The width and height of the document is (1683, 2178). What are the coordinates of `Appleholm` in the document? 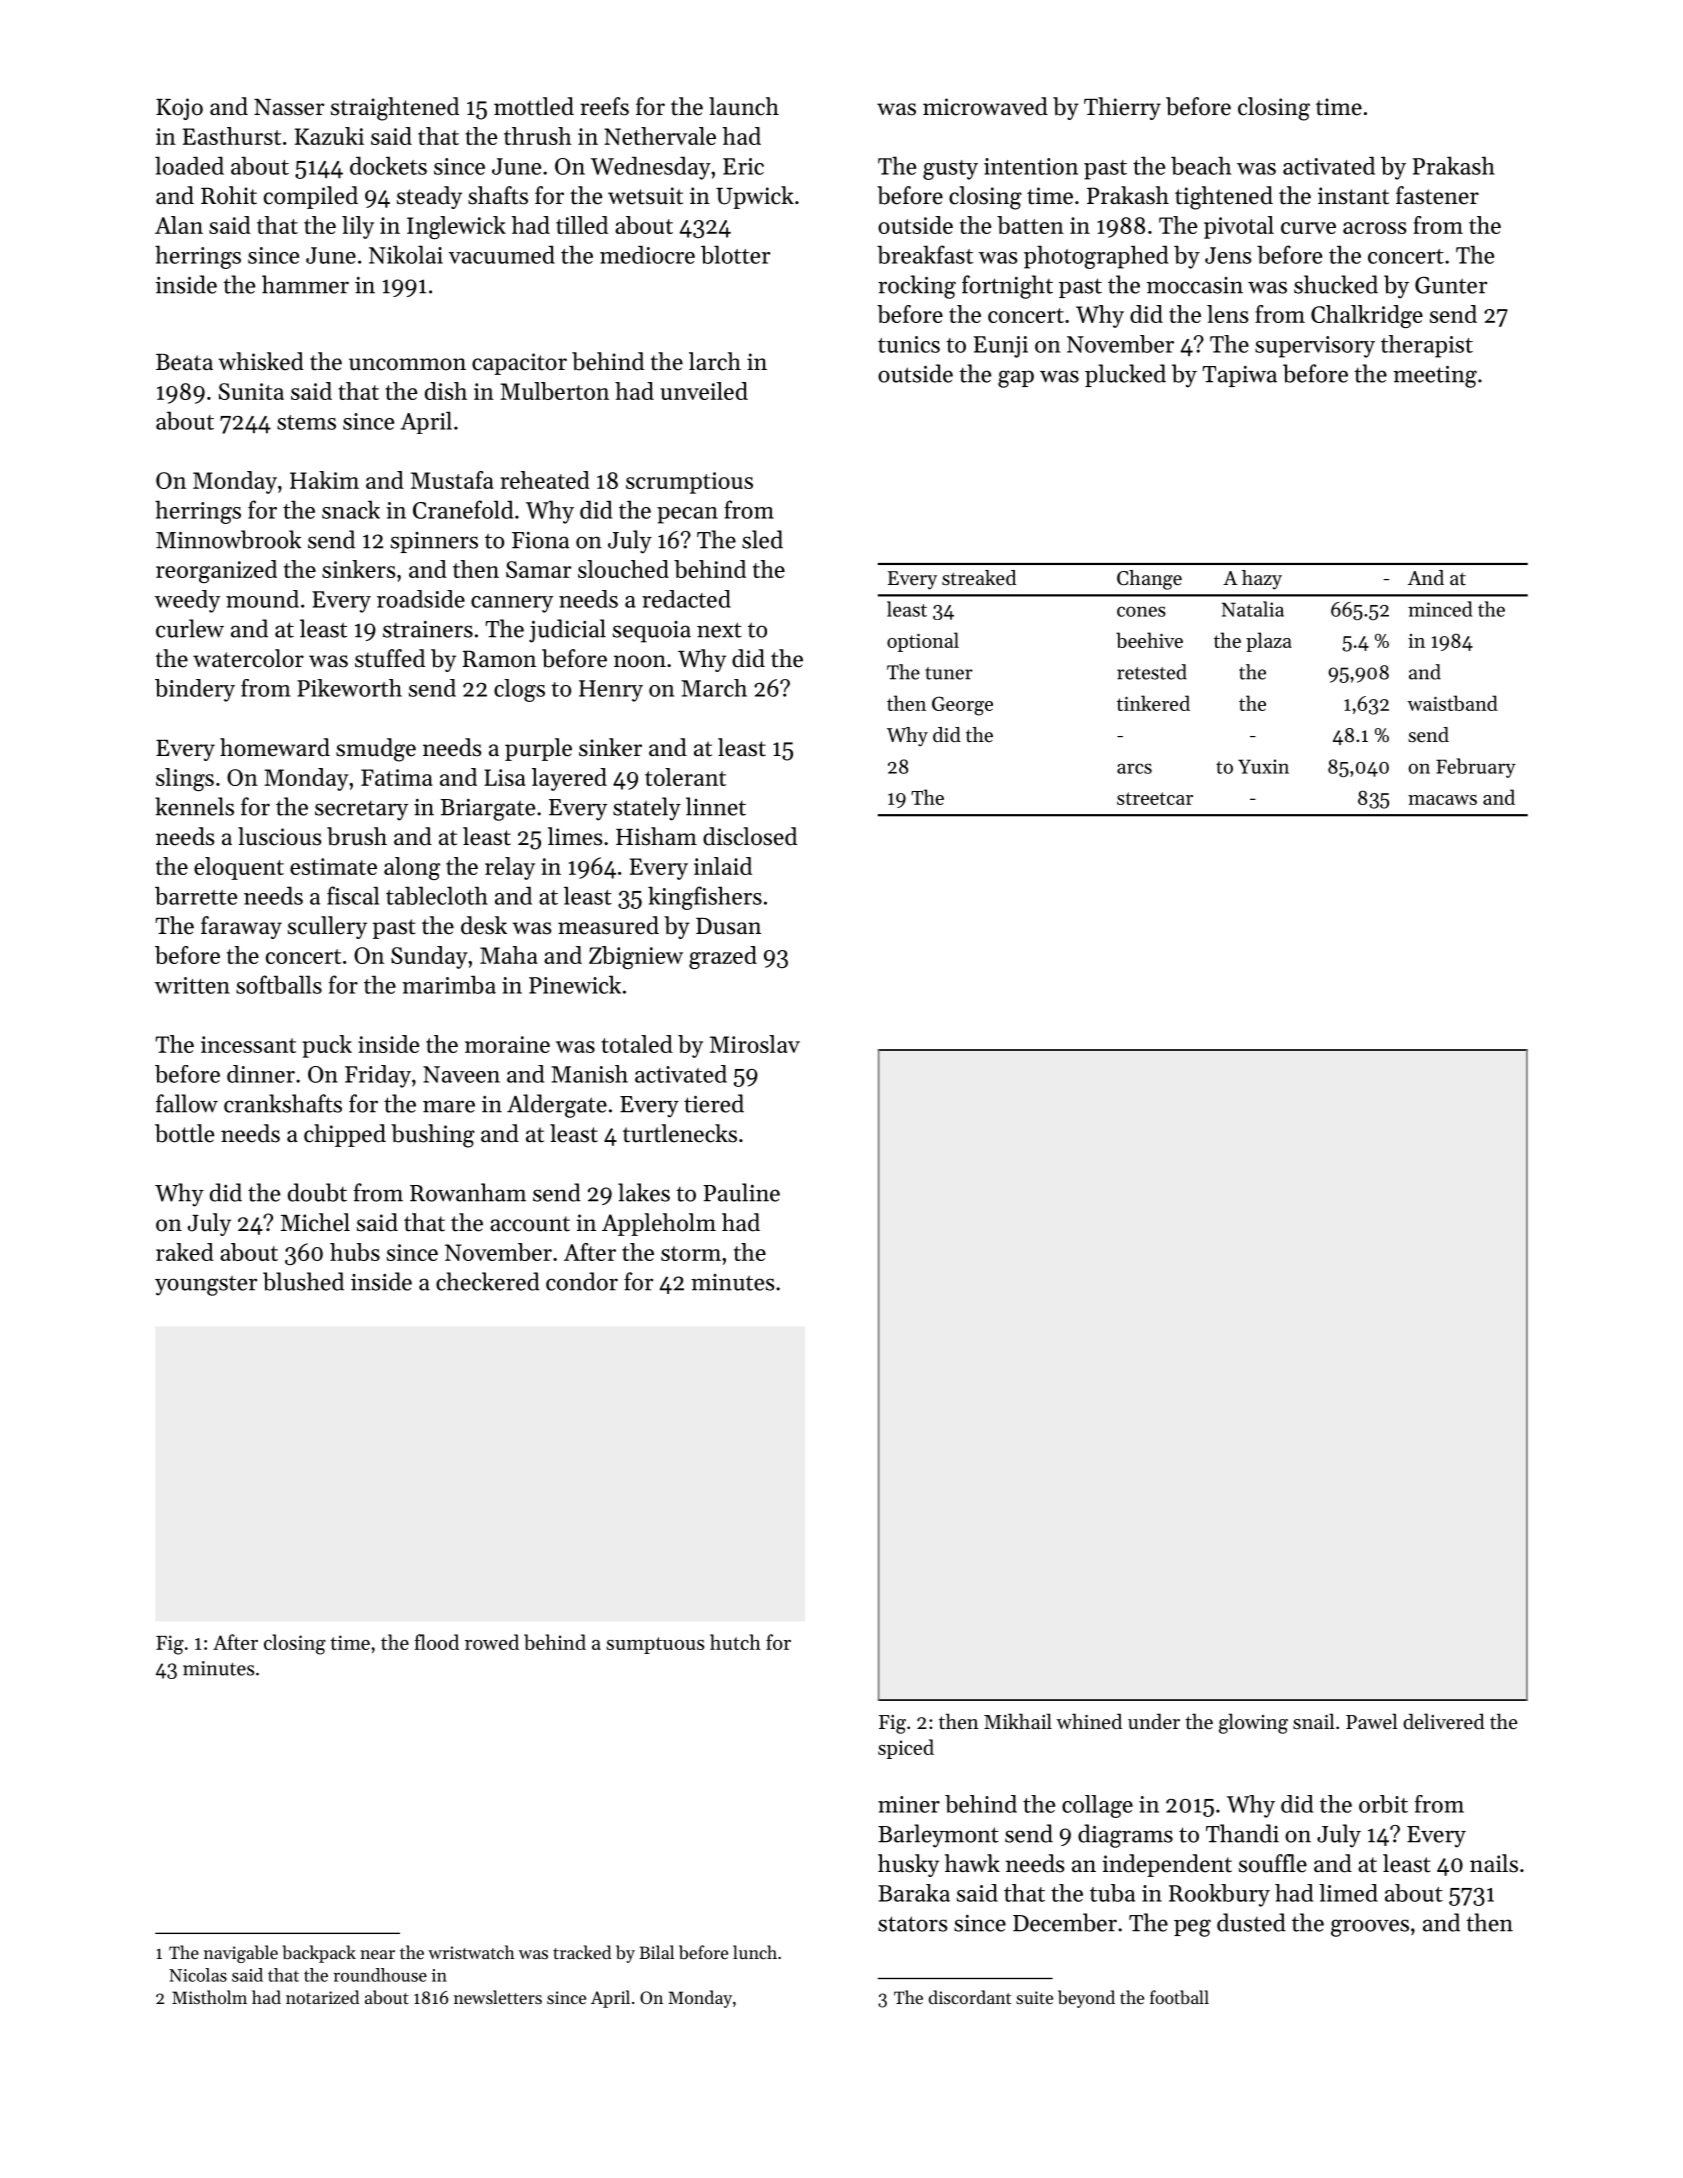 It's located at (659, 1224).
